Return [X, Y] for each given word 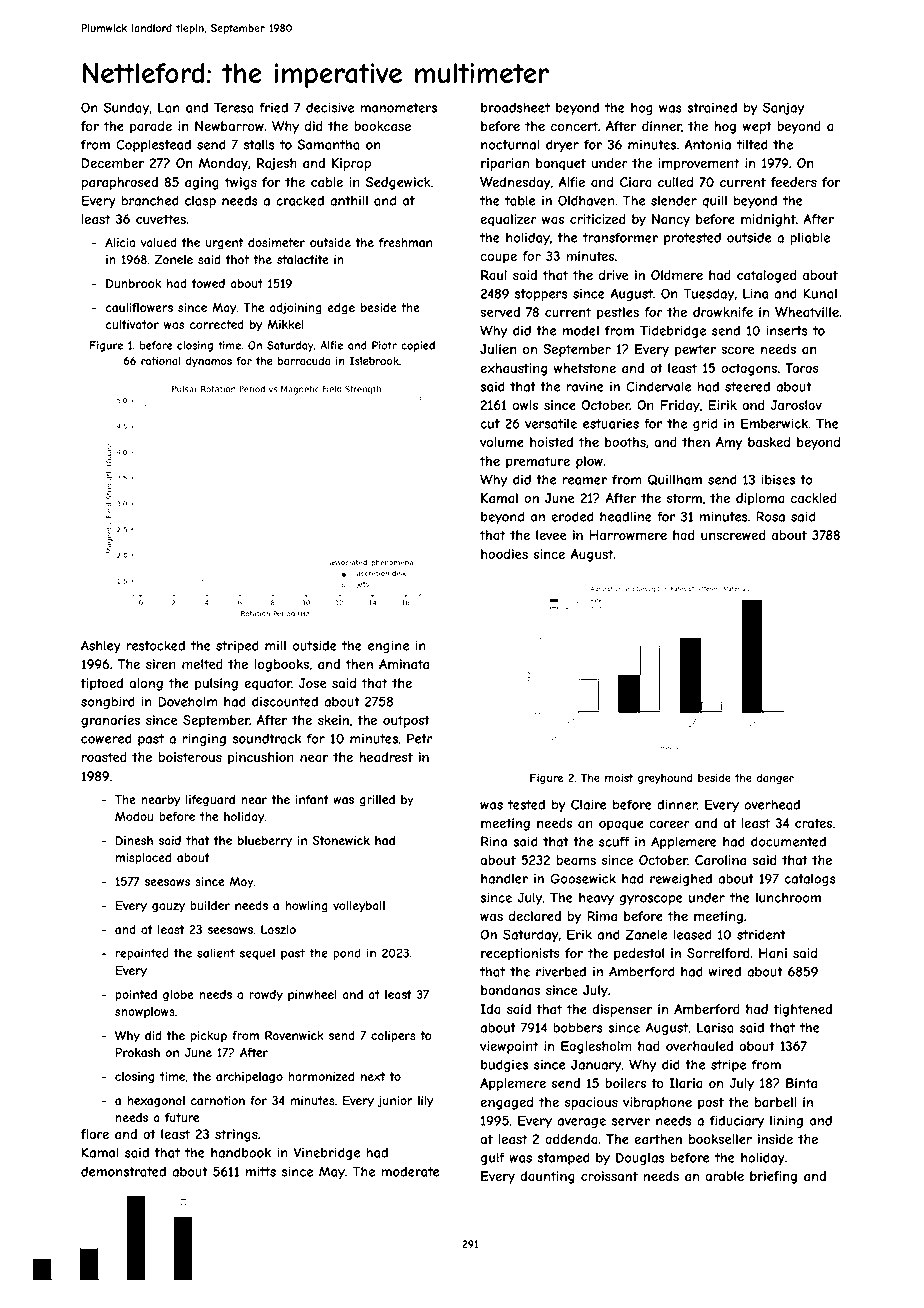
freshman [405, 242]
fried [273, 107]
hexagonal [156, 1102]
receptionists [520, 954]
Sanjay [783, 108]
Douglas [640, 1158]
